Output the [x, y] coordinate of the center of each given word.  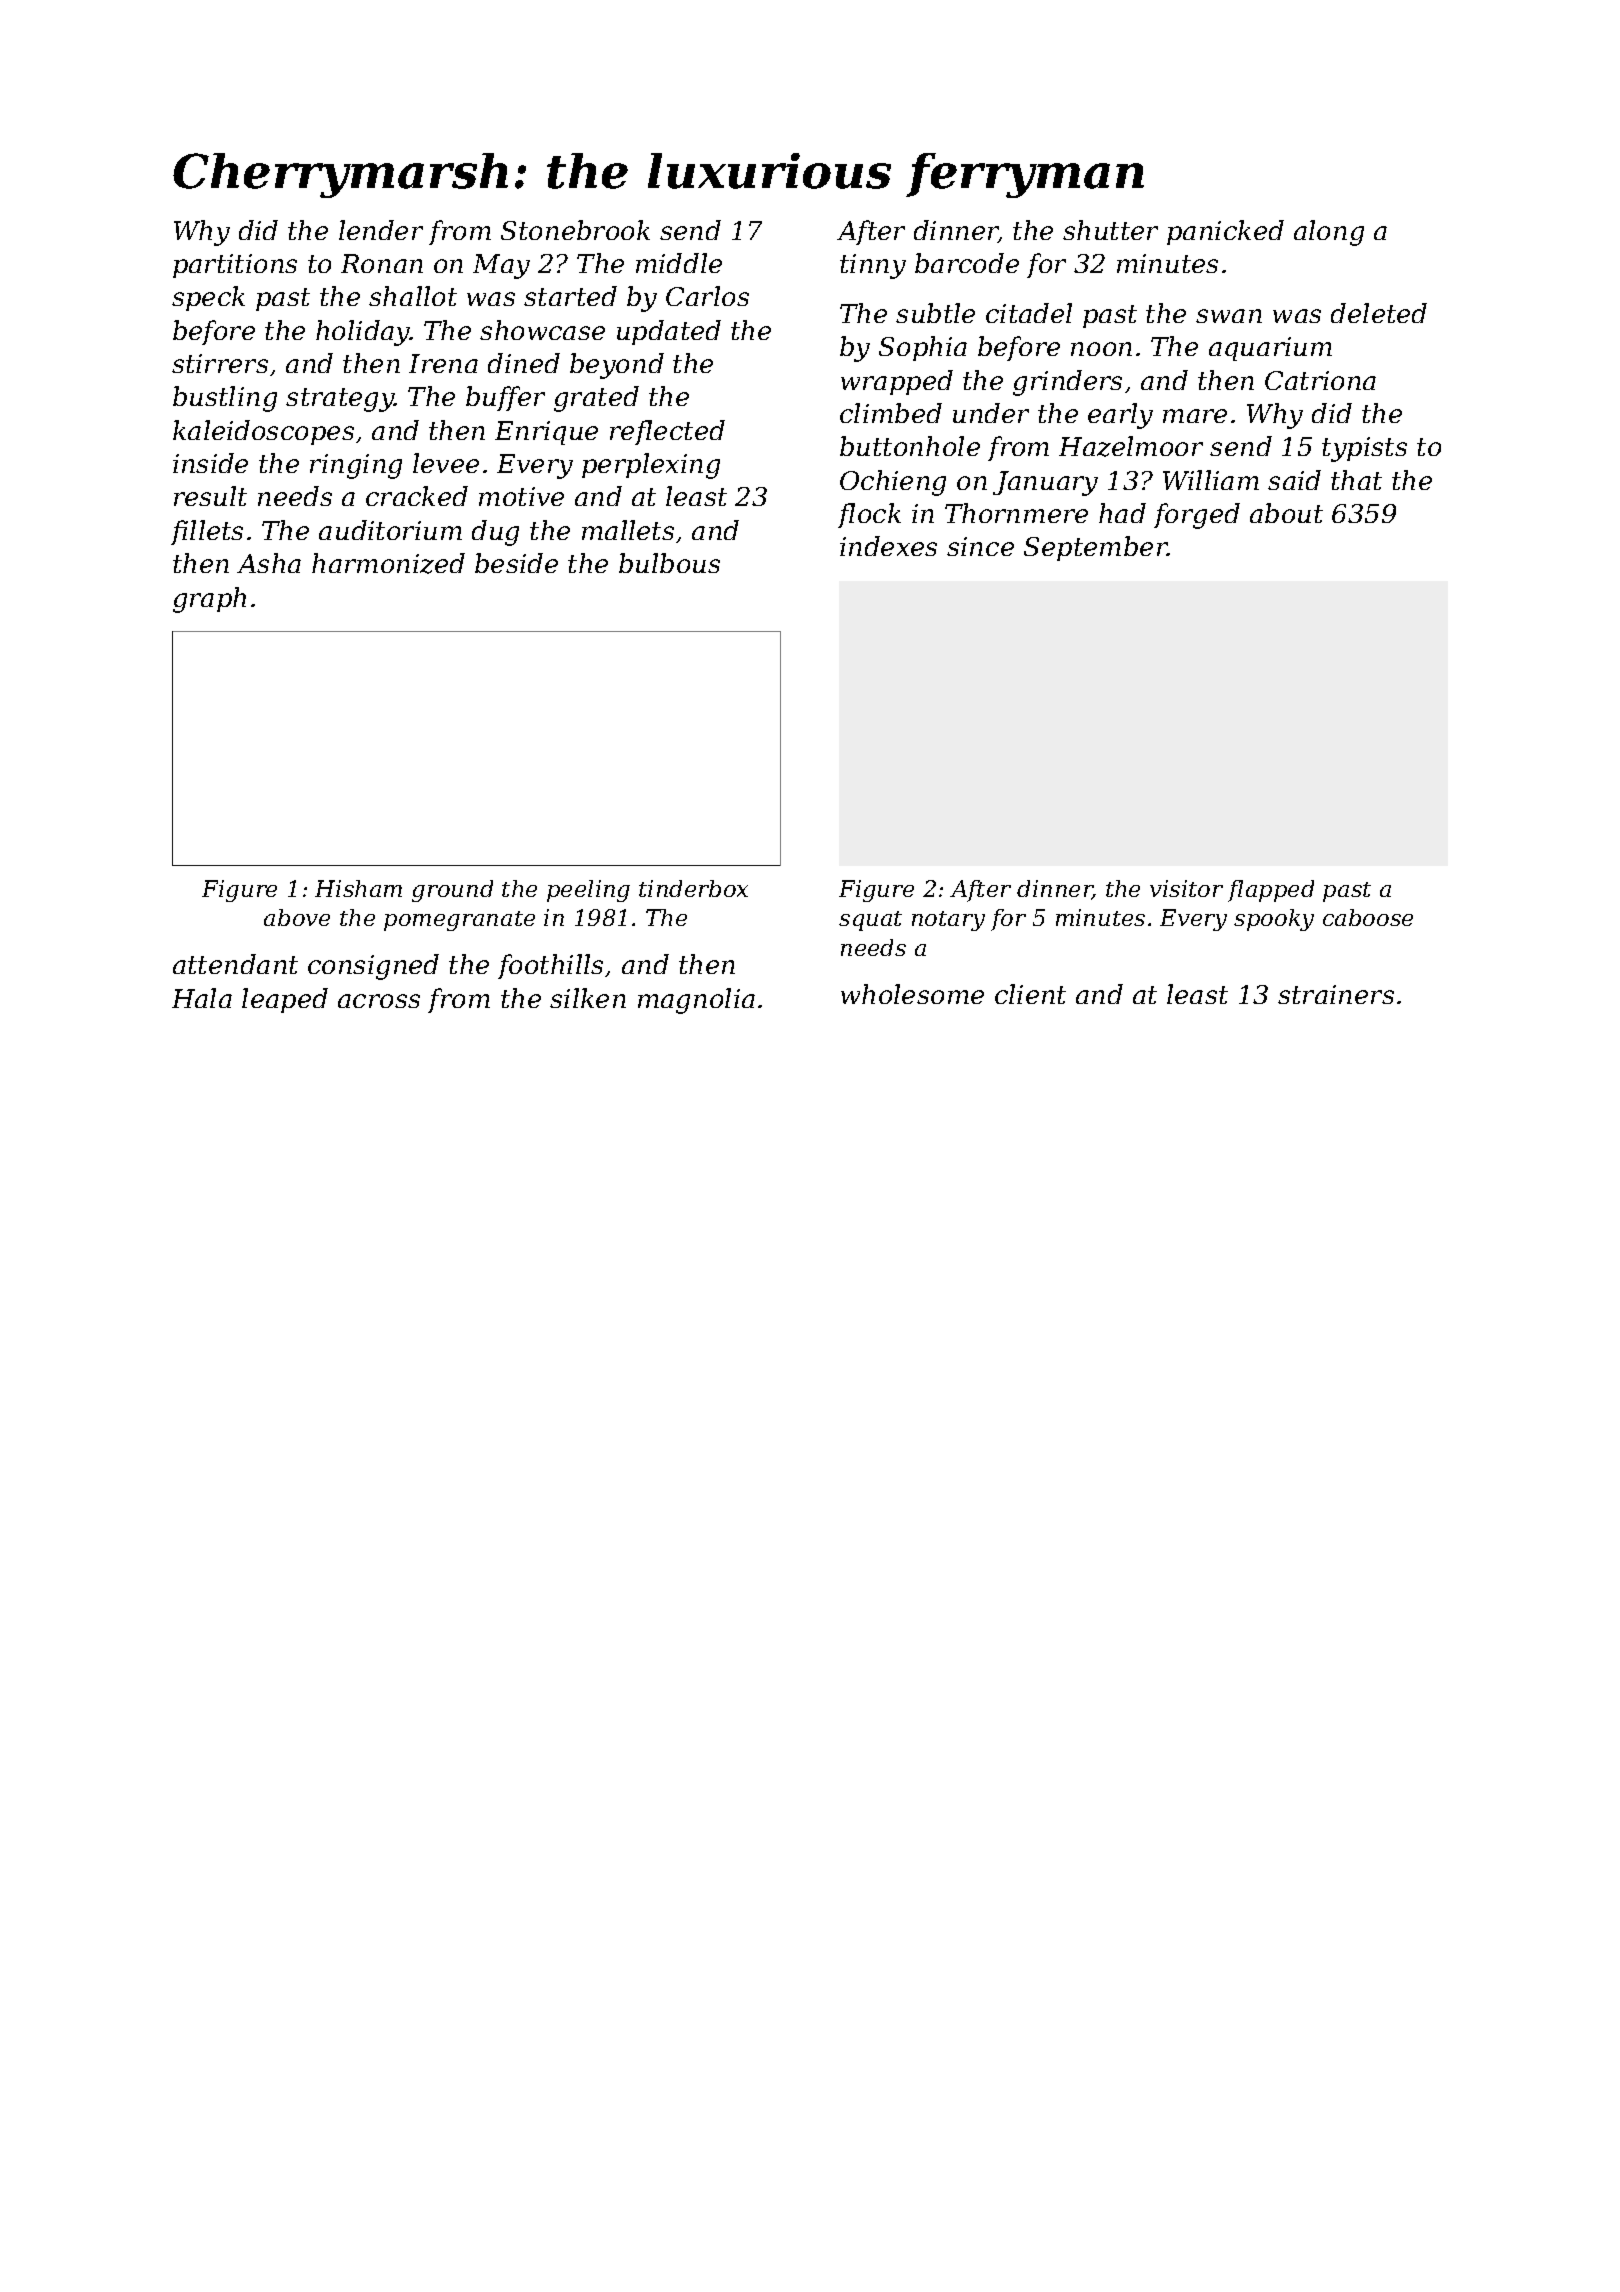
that [1356, 480]
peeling [588, 891]
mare [1195, 416]
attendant [235, 964]
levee [446, 463]
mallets [628, 530]
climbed [891, 413]
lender [381, 230]
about [1286, 513]
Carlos [707, 296]
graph [209, 600]
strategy [340, 400]
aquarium [1270, 349]
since [980, 546]
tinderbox [693, 888]
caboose [1368, 917]
